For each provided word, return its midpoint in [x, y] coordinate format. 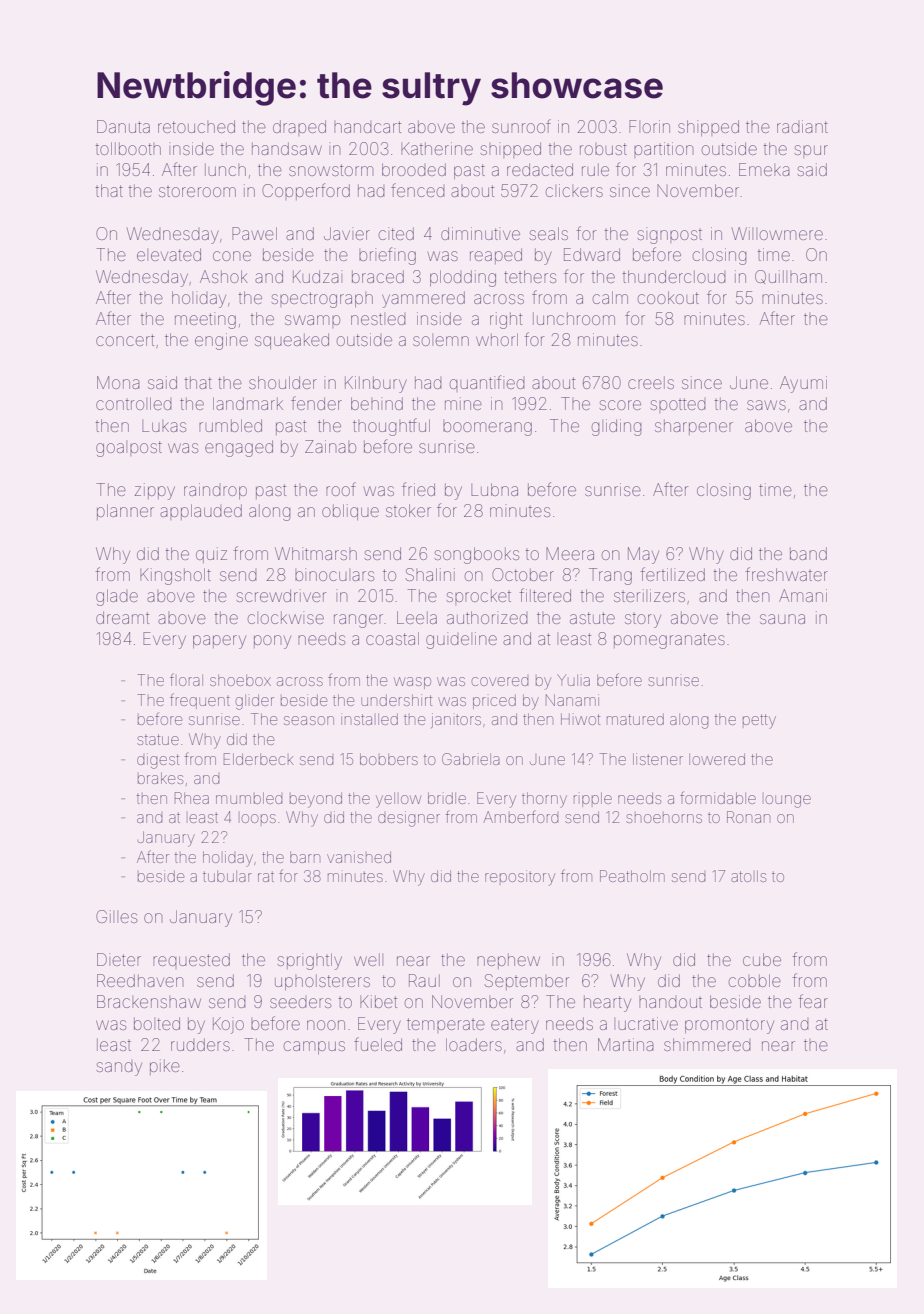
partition [664, 150]
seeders [300, 1003]
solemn [441, 340]
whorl [497, 339]
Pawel [254, 233]
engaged [239, 448]
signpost [669, 235]
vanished [359, 857]
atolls [748, 876]
